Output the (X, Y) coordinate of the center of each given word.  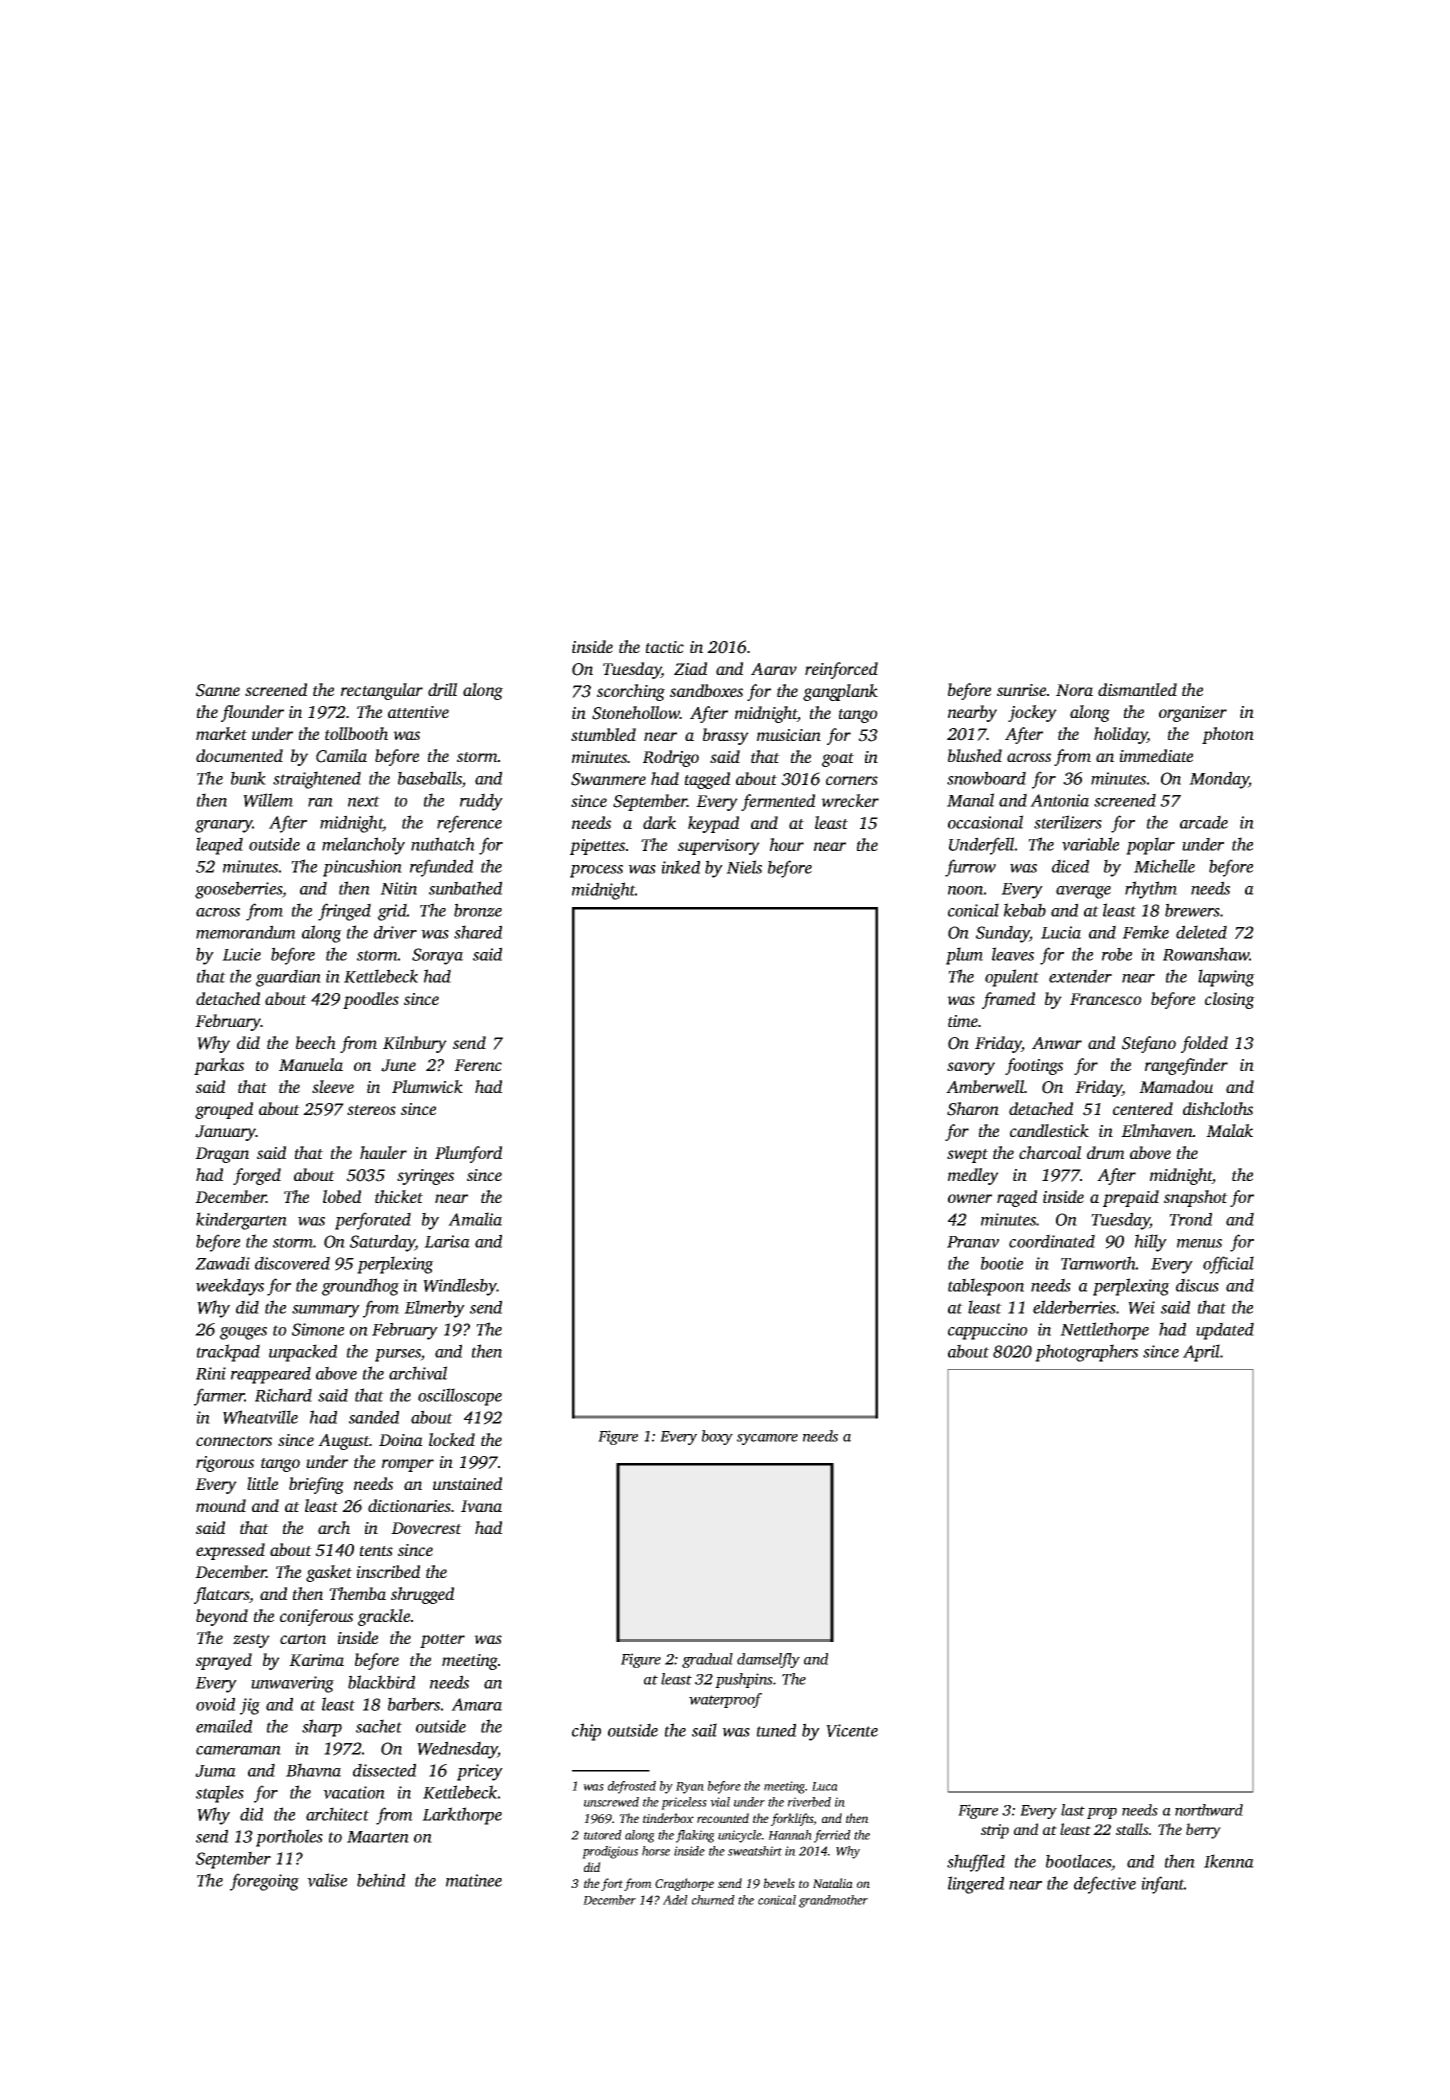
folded (1204, 1044)
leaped (219, 846)
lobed (342, 1196)
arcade (1204, 822)
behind (381, 1880)
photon (1228, 735)
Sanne (218, 690)
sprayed (224, 1661)
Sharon (973, 1109)
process (596, 871)
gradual (707, 1660)
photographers (1086, 1353)
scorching (631, 692)
